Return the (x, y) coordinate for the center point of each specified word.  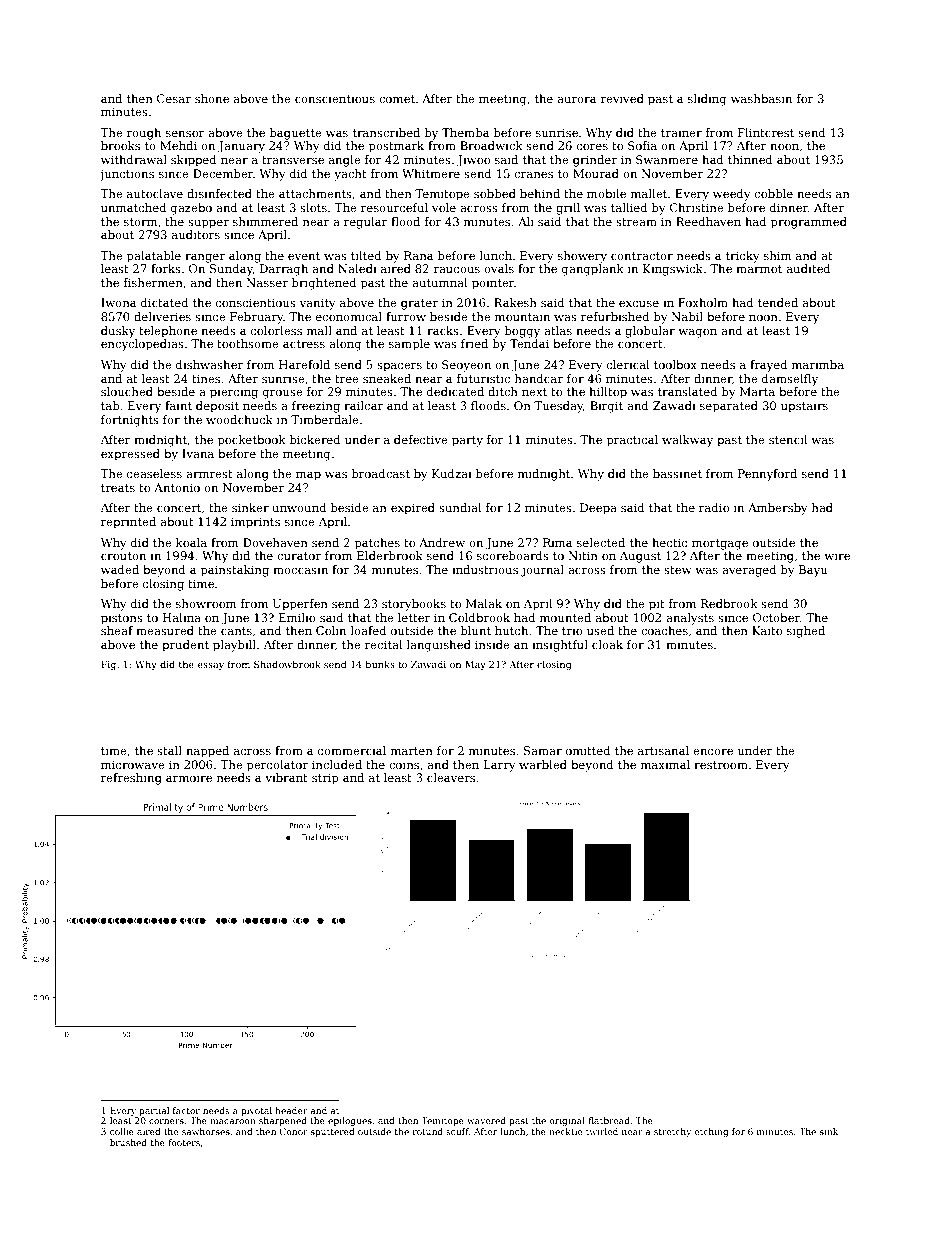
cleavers (451, 777)
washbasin (761, 98)
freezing (316, 407)
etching (711, 1132)
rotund (428, 1131)
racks (443, 330)
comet (397, 99)
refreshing (131, 779)
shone (212, 98)
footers (184, 1142)
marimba (818, 364)
